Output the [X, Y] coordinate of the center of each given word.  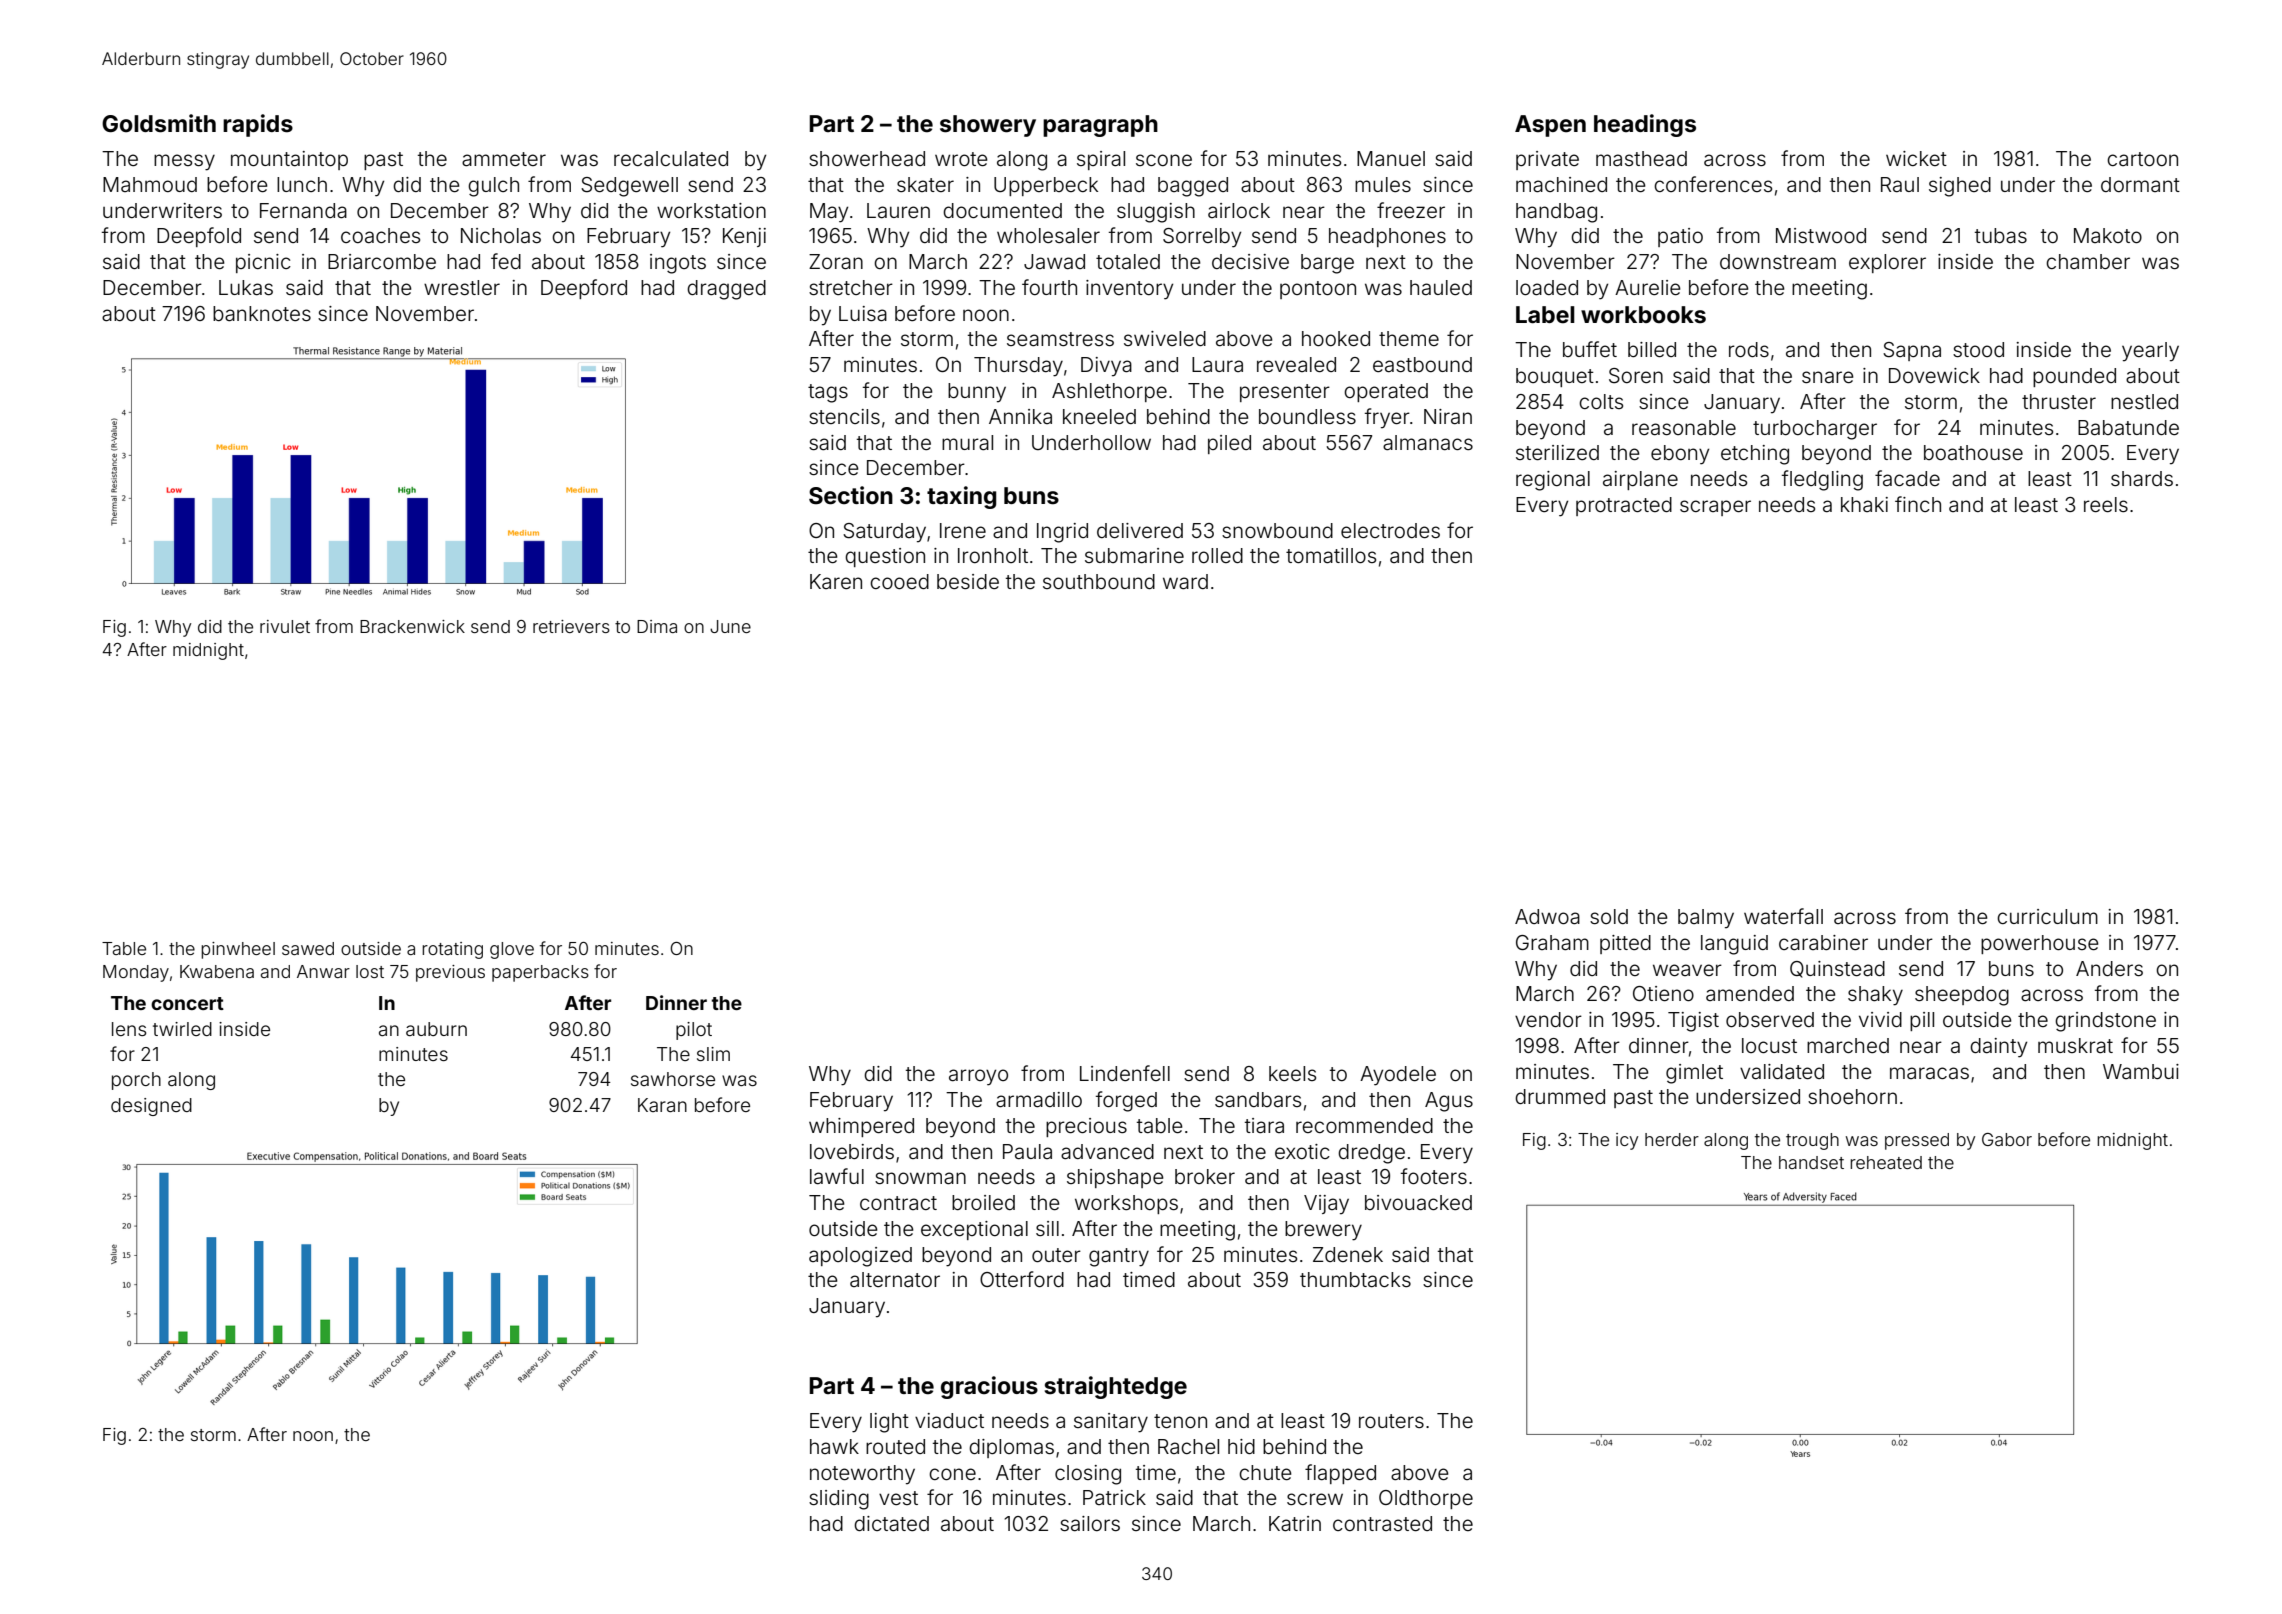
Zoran [836, 261]
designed [151, 1107]
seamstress [1060, 339]
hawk [834, 1446]
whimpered [861, 1127]
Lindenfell [1125, 1073]
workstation [711, 210]
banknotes [262, 313]
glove [512, 950]
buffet [1590, 349]
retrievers [571, 626]
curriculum [2047, 916]
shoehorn [1852, 1096]
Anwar [323, 971]
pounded [2074, 377]
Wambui [2141, 1071]
